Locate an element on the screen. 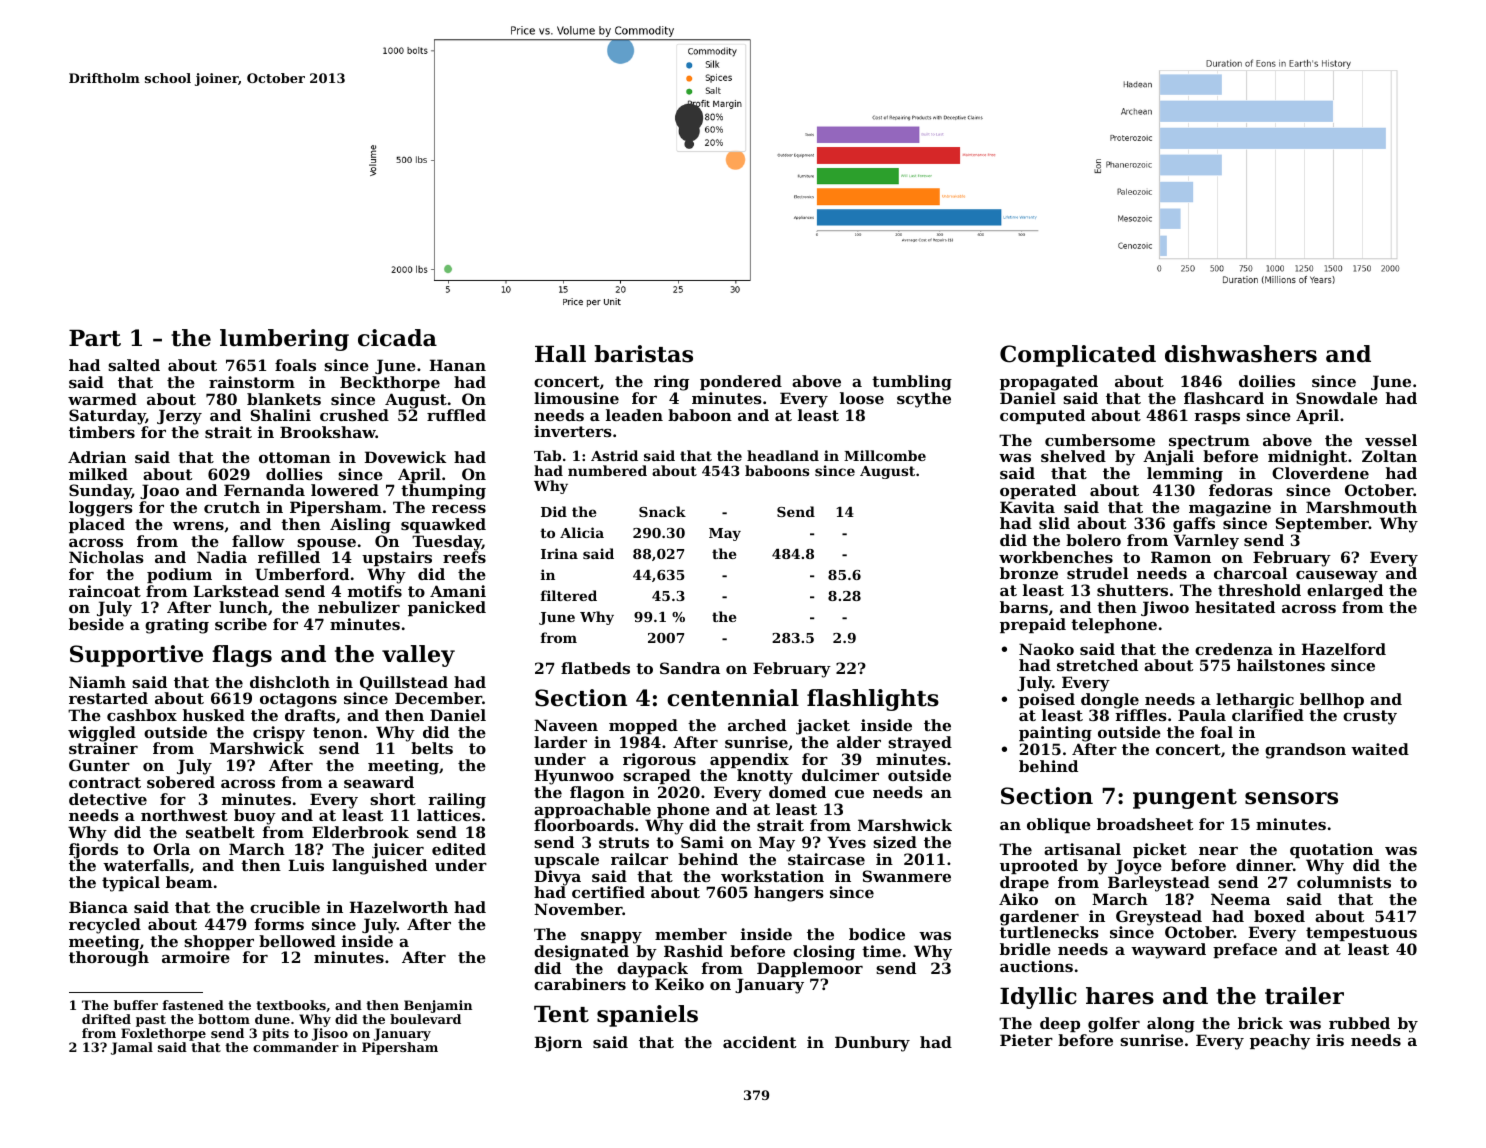 The height and width of the screenshot is (1148, 1486). headland is located at coordinates (783, 455).
